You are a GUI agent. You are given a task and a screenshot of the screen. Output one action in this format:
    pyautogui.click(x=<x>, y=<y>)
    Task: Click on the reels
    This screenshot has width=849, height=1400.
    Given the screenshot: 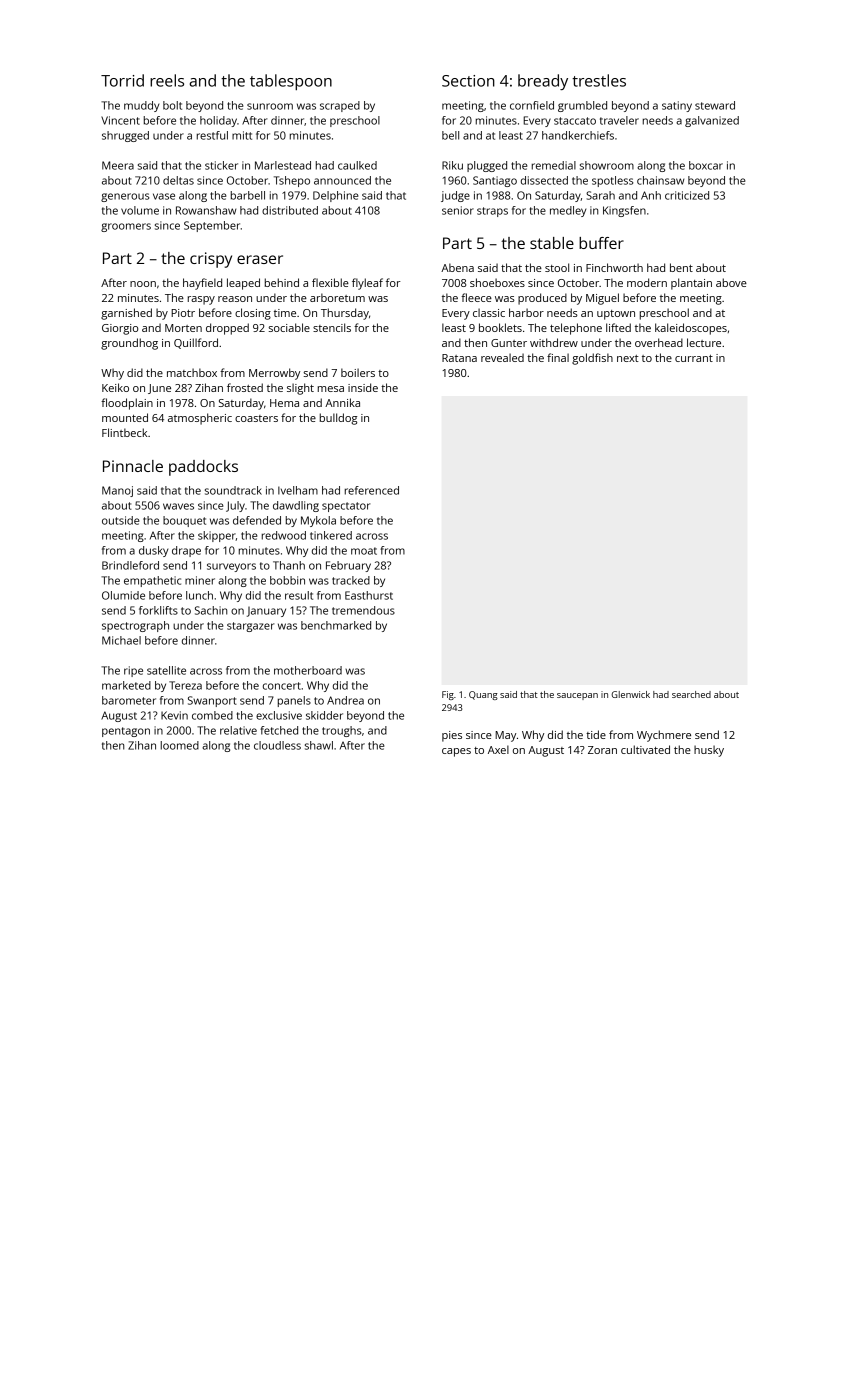 What is the action you would take?
    pyautogui.click(x=167, y=80)
